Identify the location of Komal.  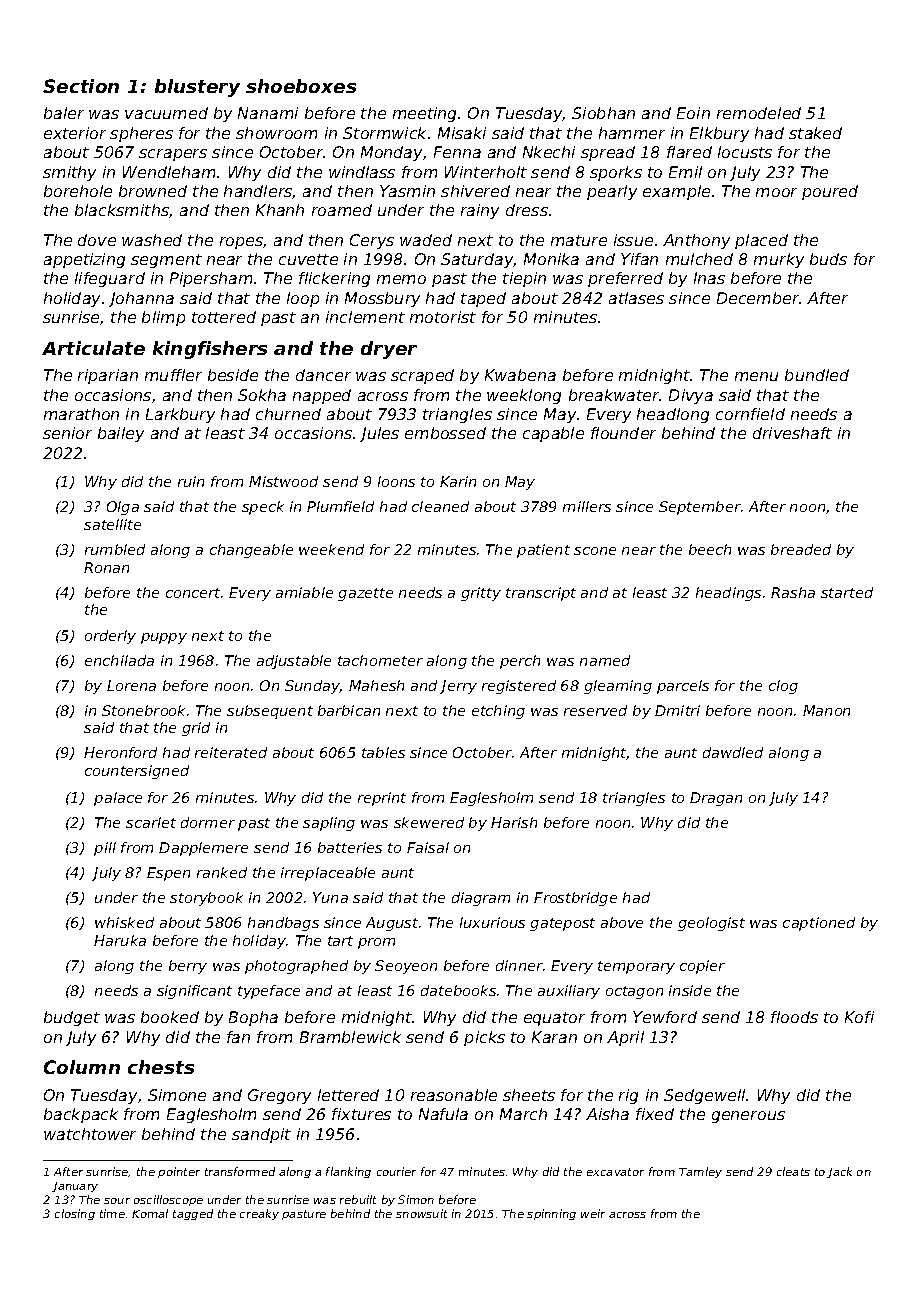
(150, 1213).
